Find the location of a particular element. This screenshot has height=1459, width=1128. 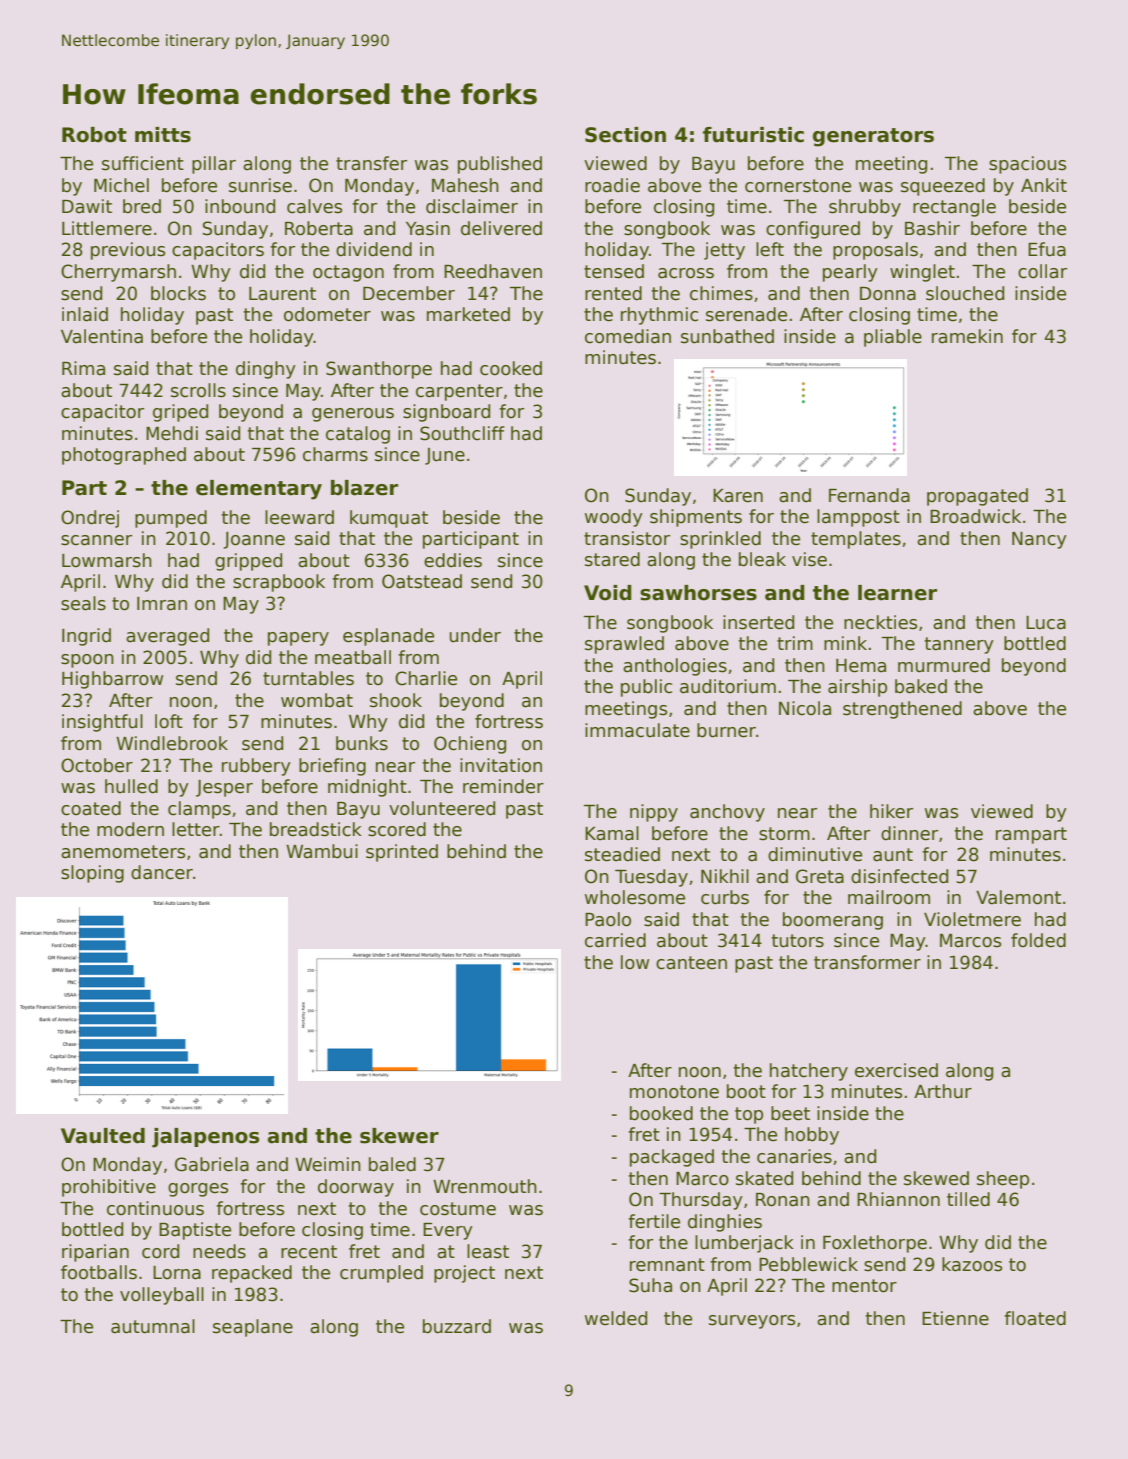

fertile is located at coordinates (654, 1221).
